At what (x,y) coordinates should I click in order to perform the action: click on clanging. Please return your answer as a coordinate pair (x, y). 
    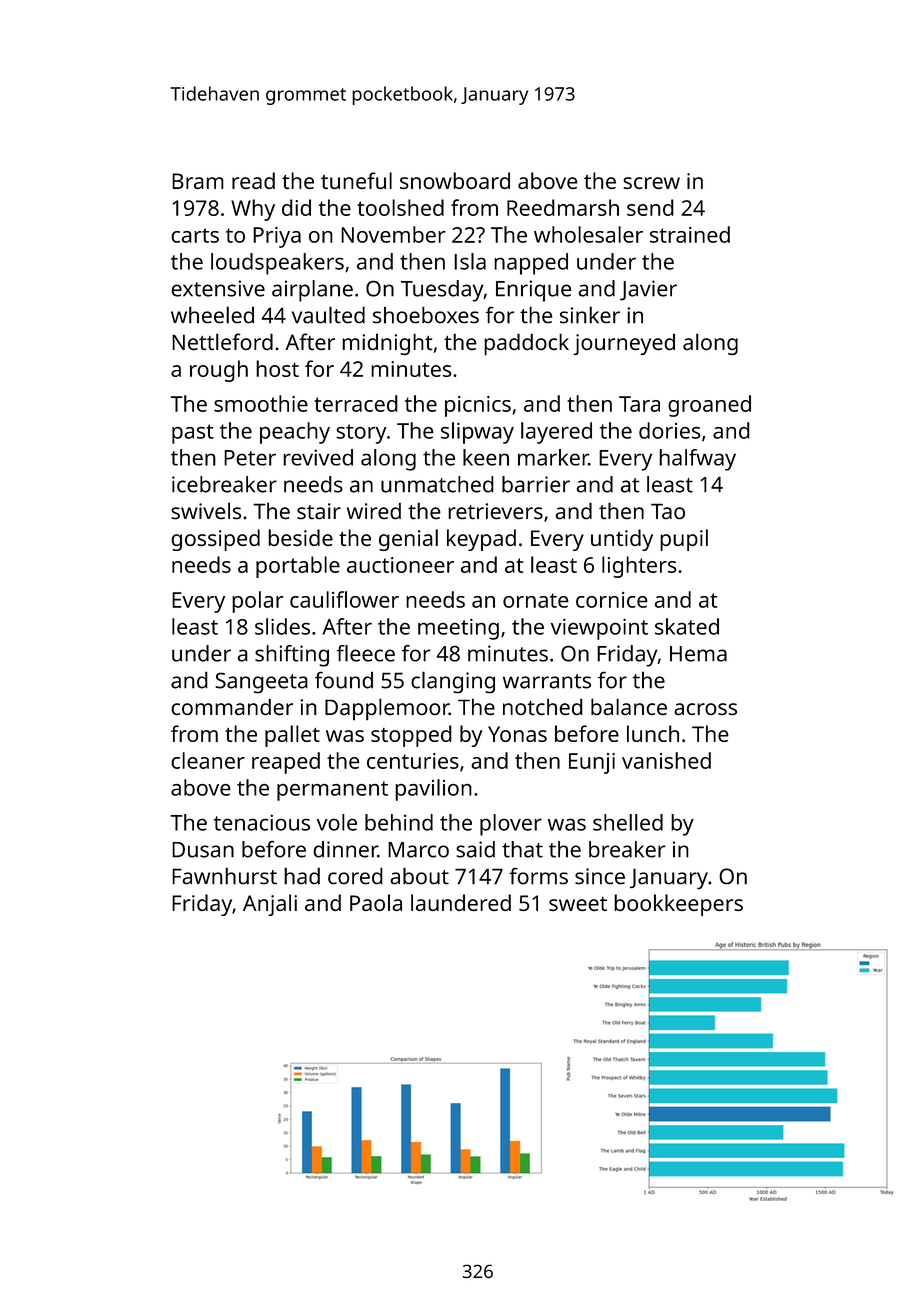
    Looking at the image, I should click on (453, 682).
